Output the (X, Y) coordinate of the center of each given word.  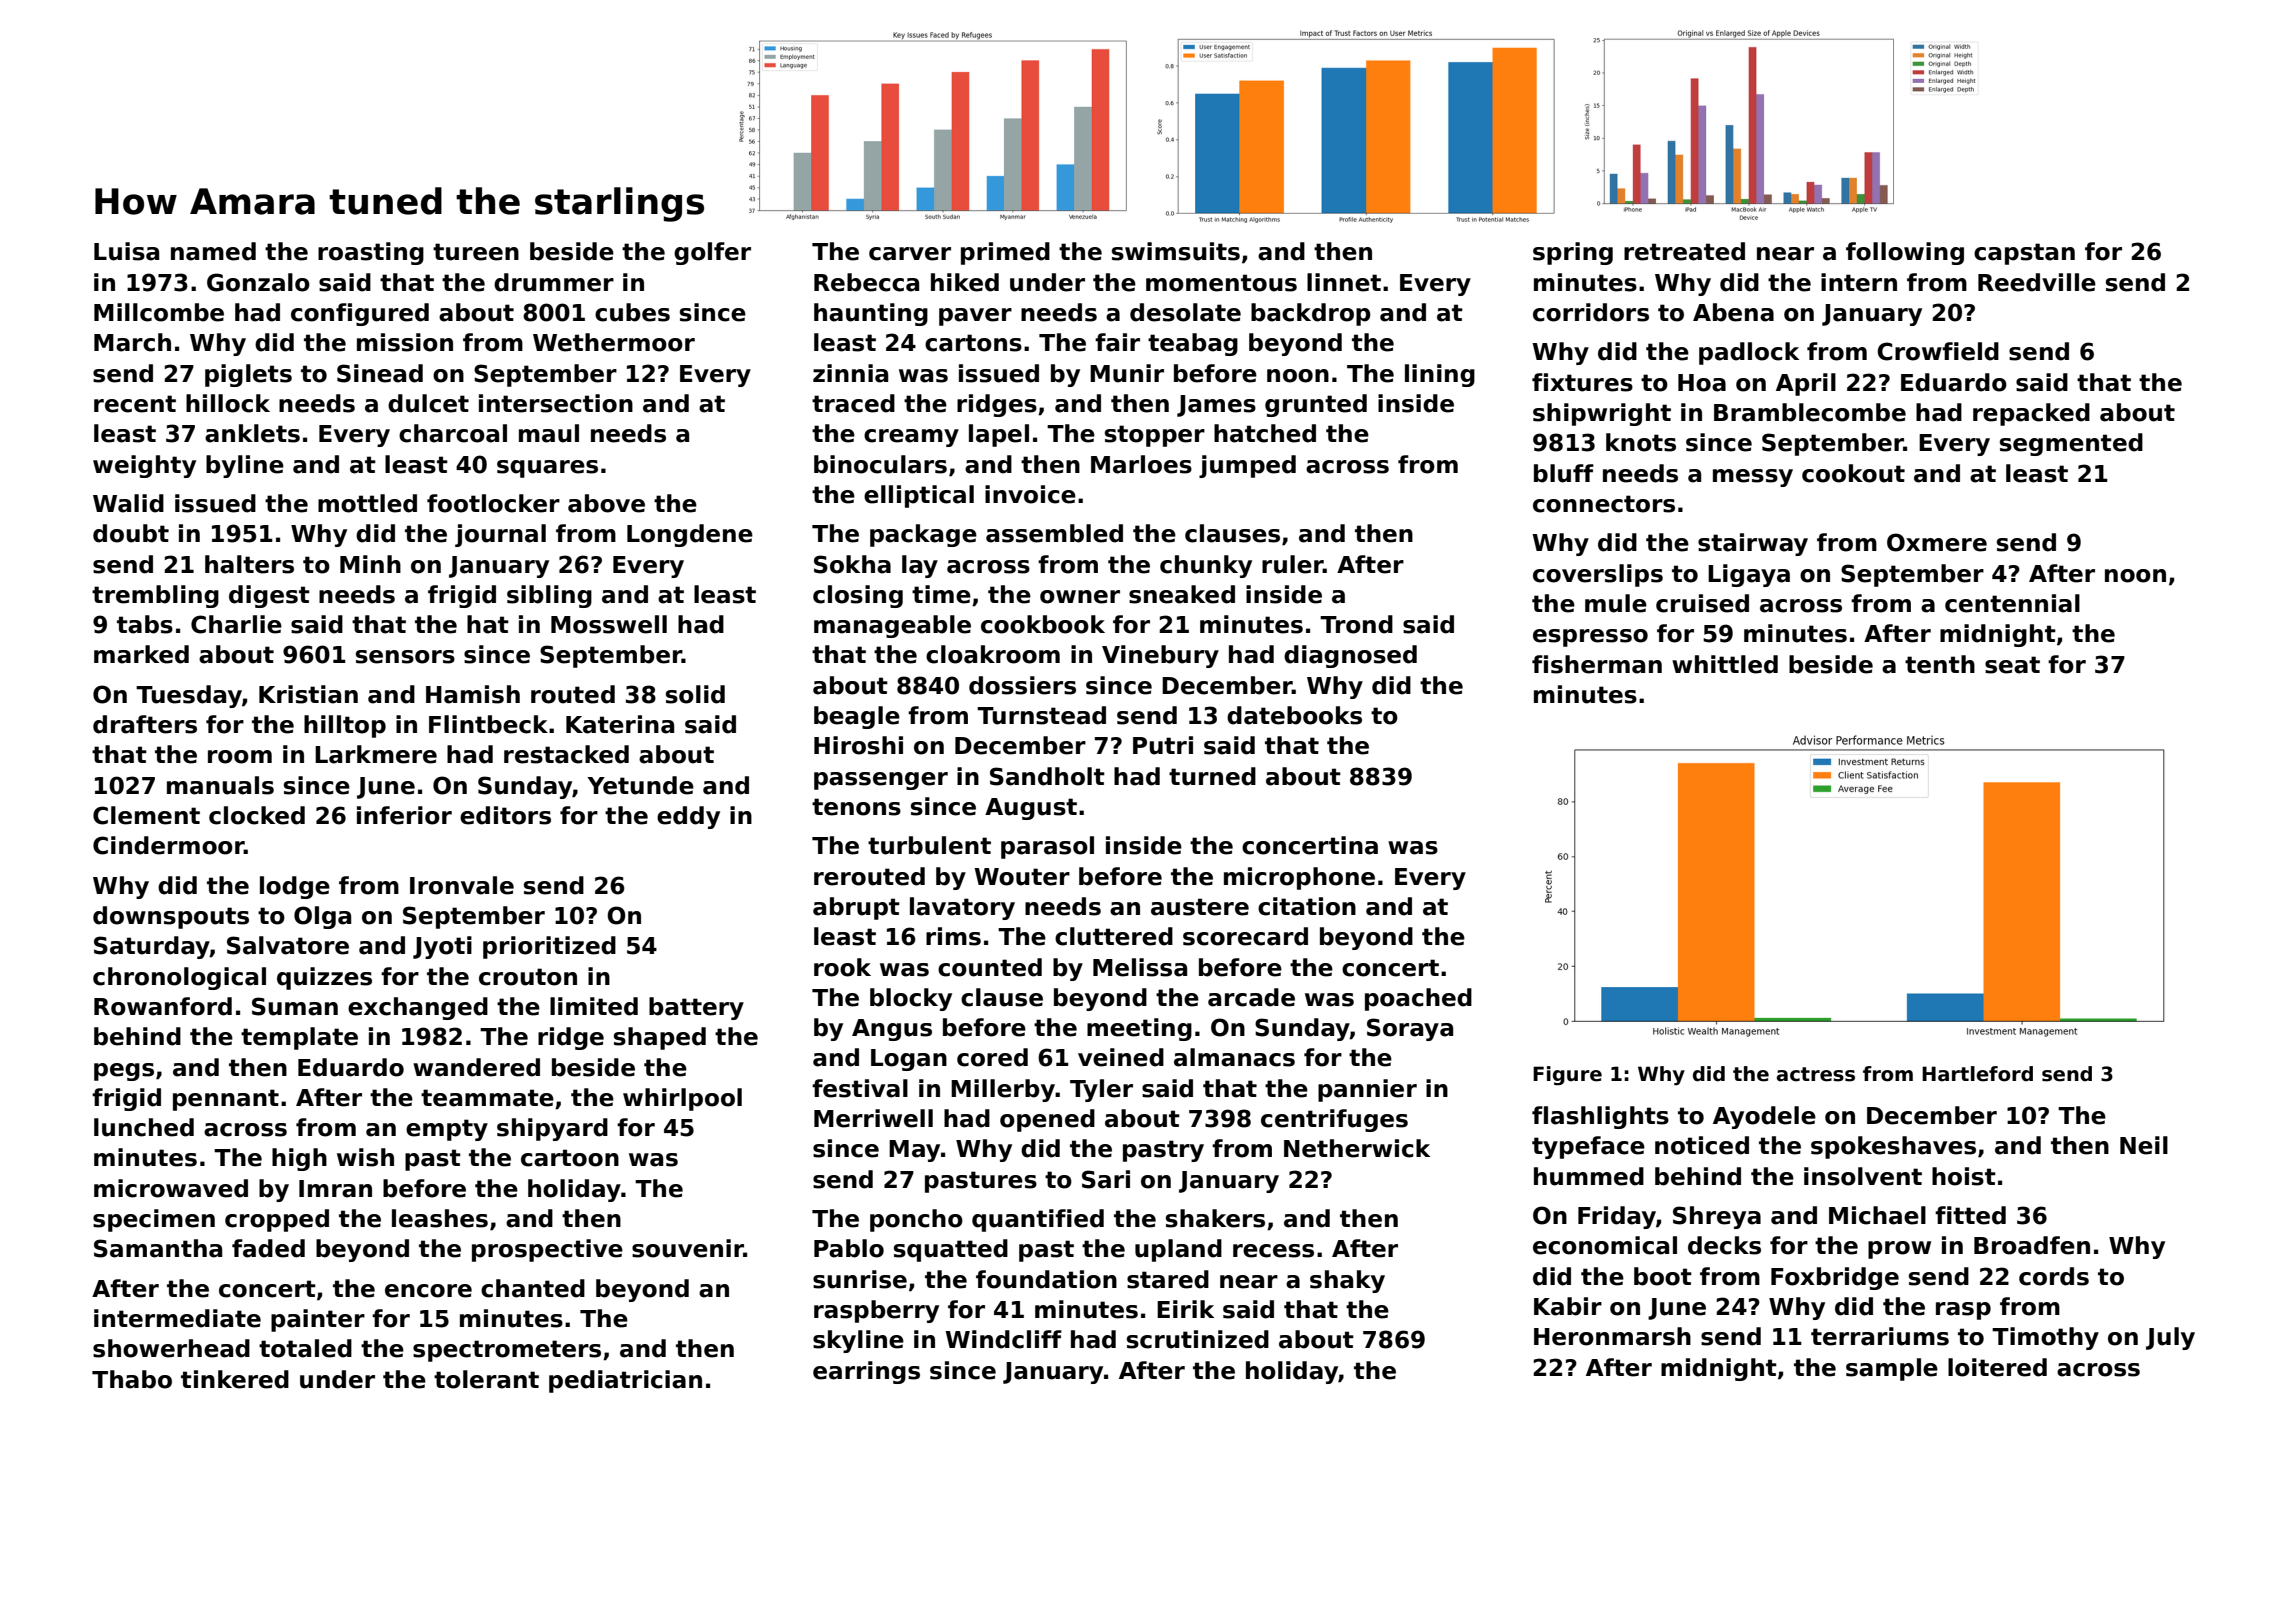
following (1905, 253)
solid (695, 694)
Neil (2144, 1145)
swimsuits (1176, 251)
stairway (1753, 544)
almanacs (1234, 1057)
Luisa (126, 251)
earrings (866, 1372)
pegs (124, 1072)
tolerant (486, 1379)
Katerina (620, 724)
